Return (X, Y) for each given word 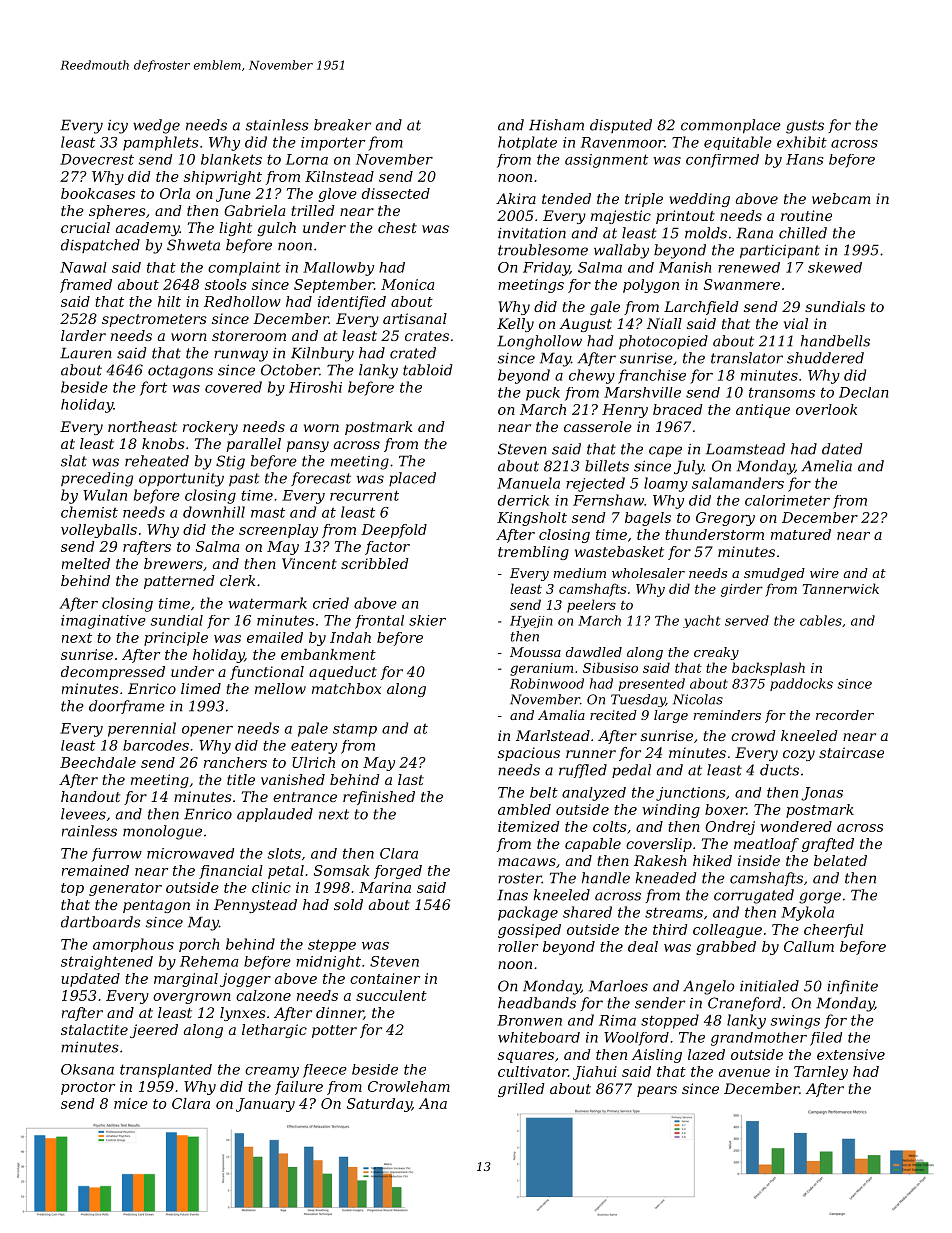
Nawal (83, 267)
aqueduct (343, 673)
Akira (516, 198)
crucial (85, 227)
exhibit (802, 142)
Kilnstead (339, 176)
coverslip (659, 845)
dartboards (101, 922)
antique (763, 411)
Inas (512, 895)
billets (607, 466)
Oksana (87, 1069)
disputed (621, 126)
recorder (845, 715)
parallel (253, 445)
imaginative (103, 622)
